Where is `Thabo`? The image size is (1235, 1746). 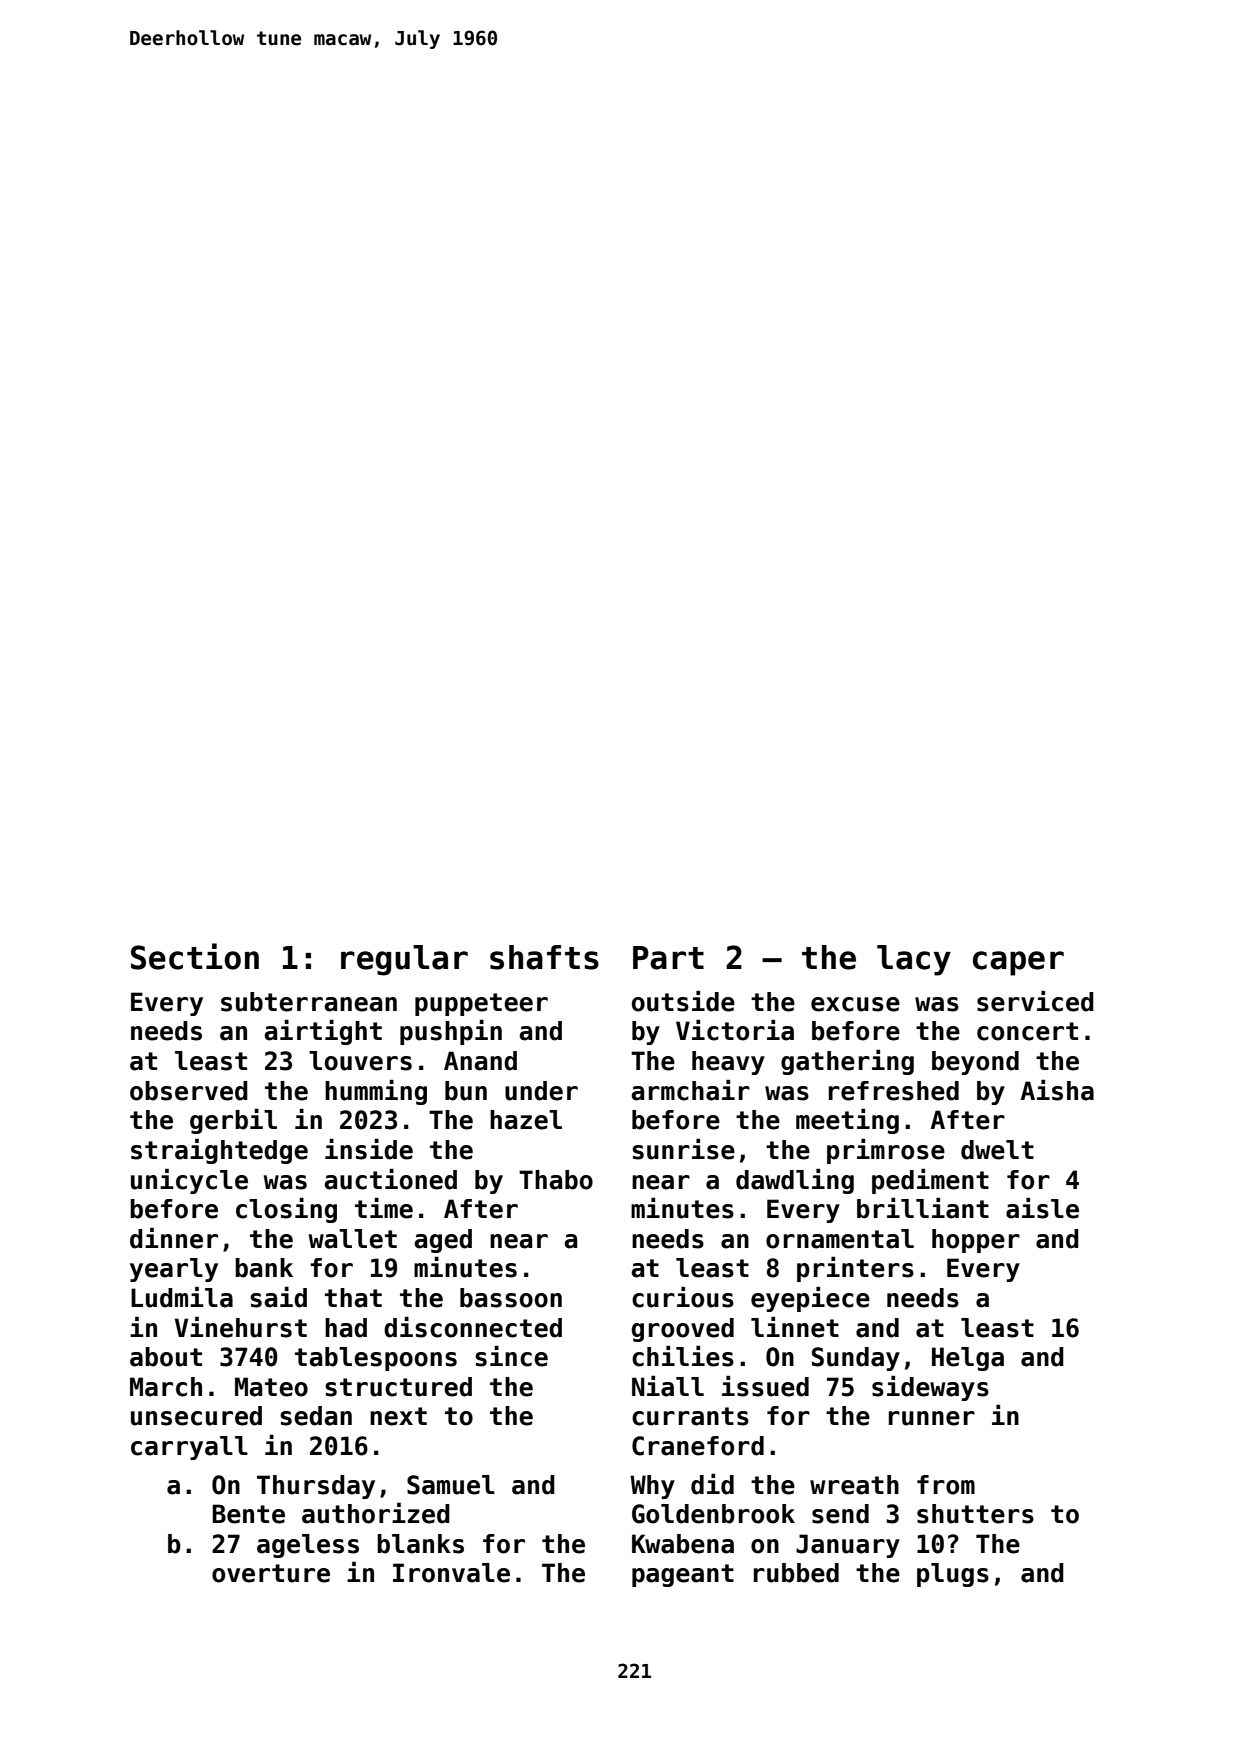
Thabo is located at coordinates (556, 1180).
